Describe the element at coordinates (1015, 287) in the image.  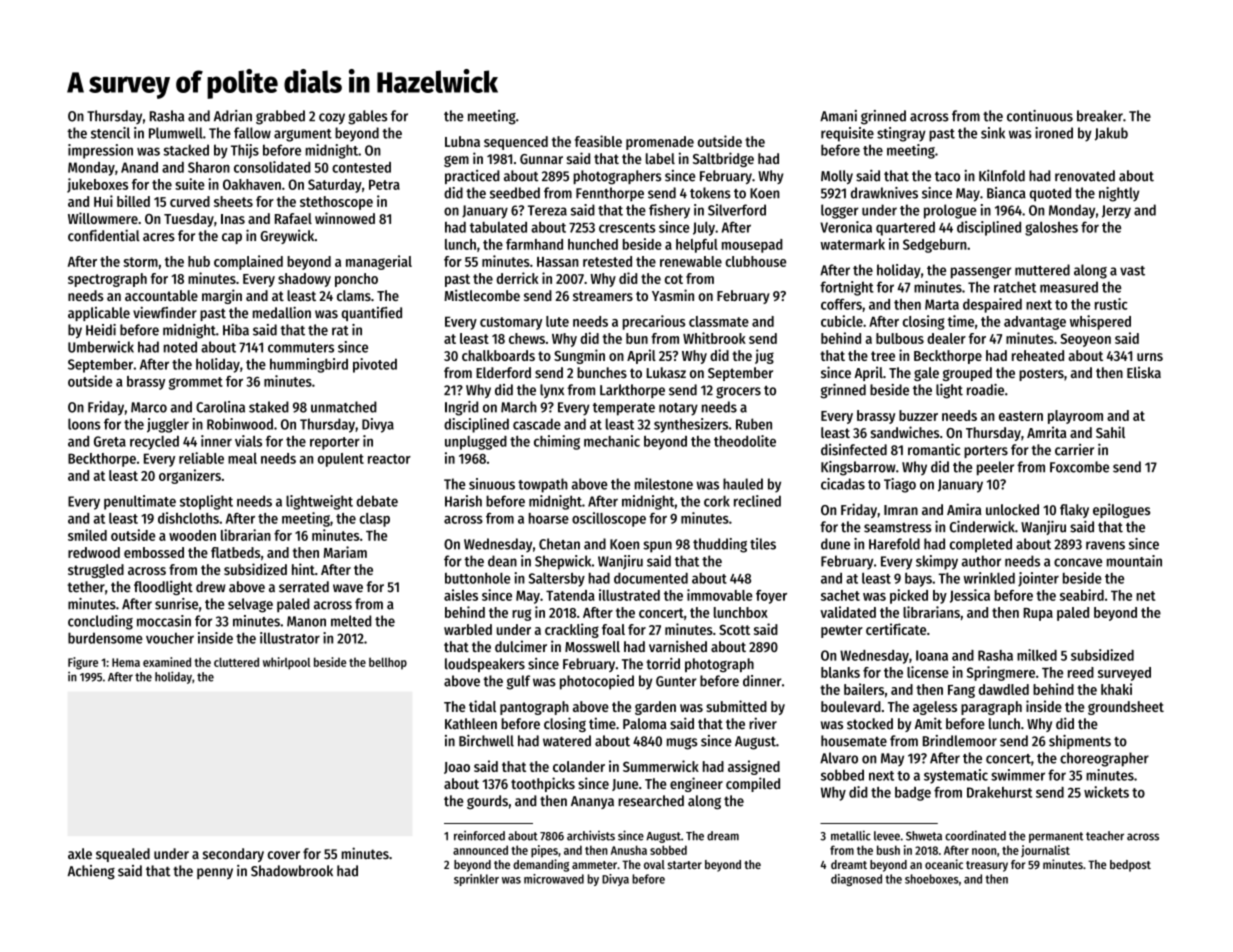
I see `ratchet` at that location.
